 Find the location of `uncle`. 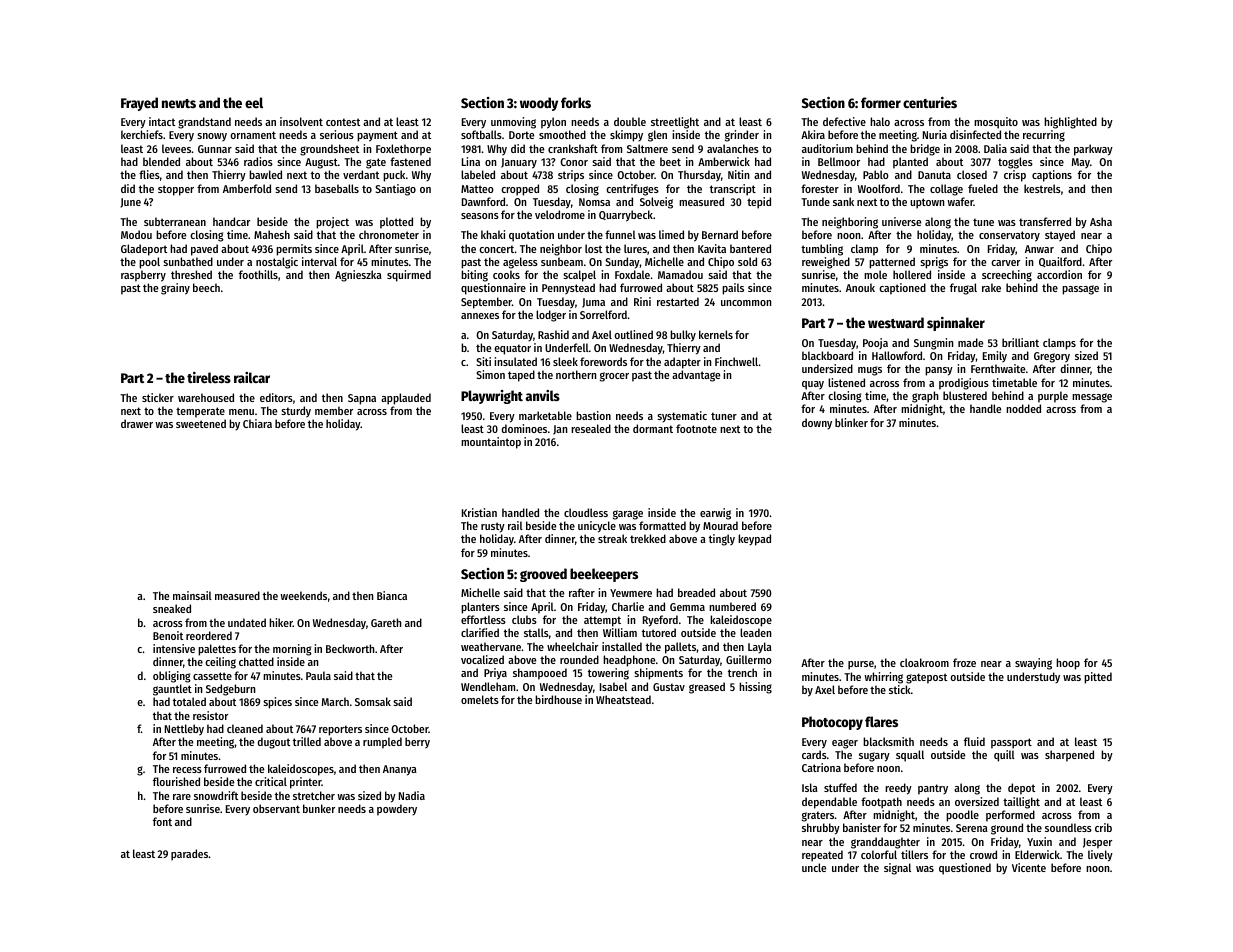

uncle is located at coordinates (814, 867).
